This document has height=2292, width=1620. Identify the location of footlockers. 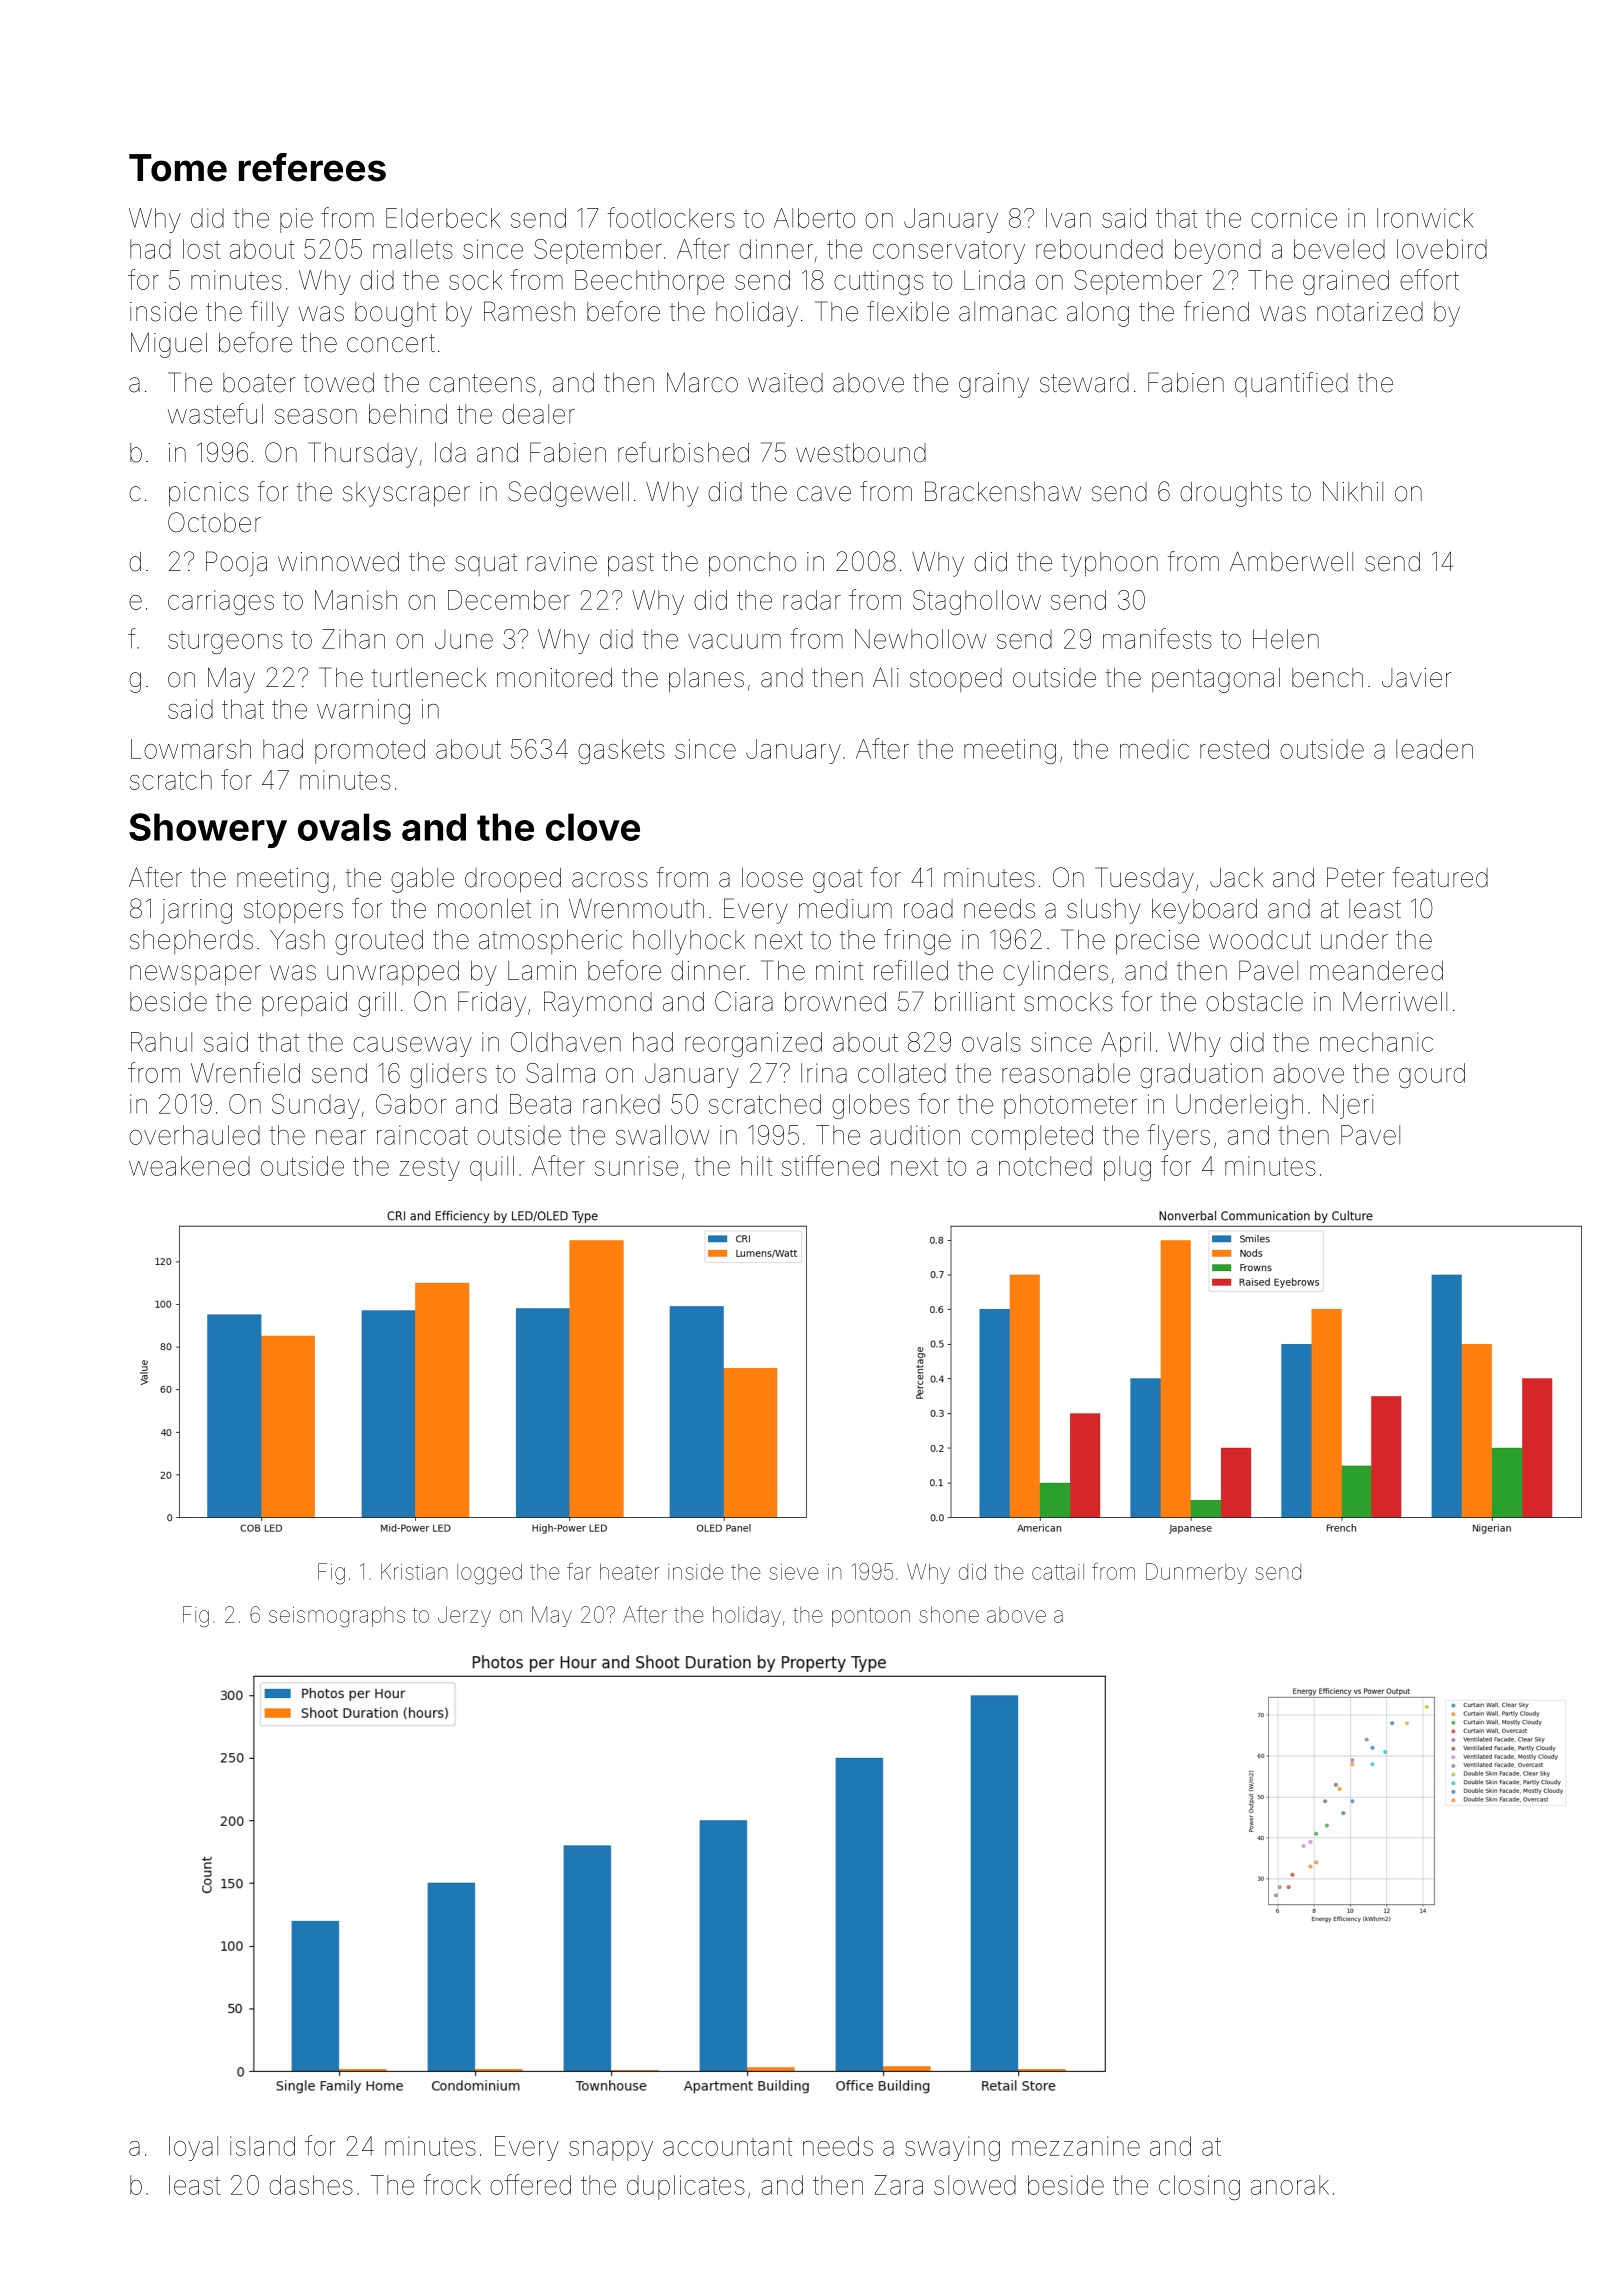
(671, 217).
